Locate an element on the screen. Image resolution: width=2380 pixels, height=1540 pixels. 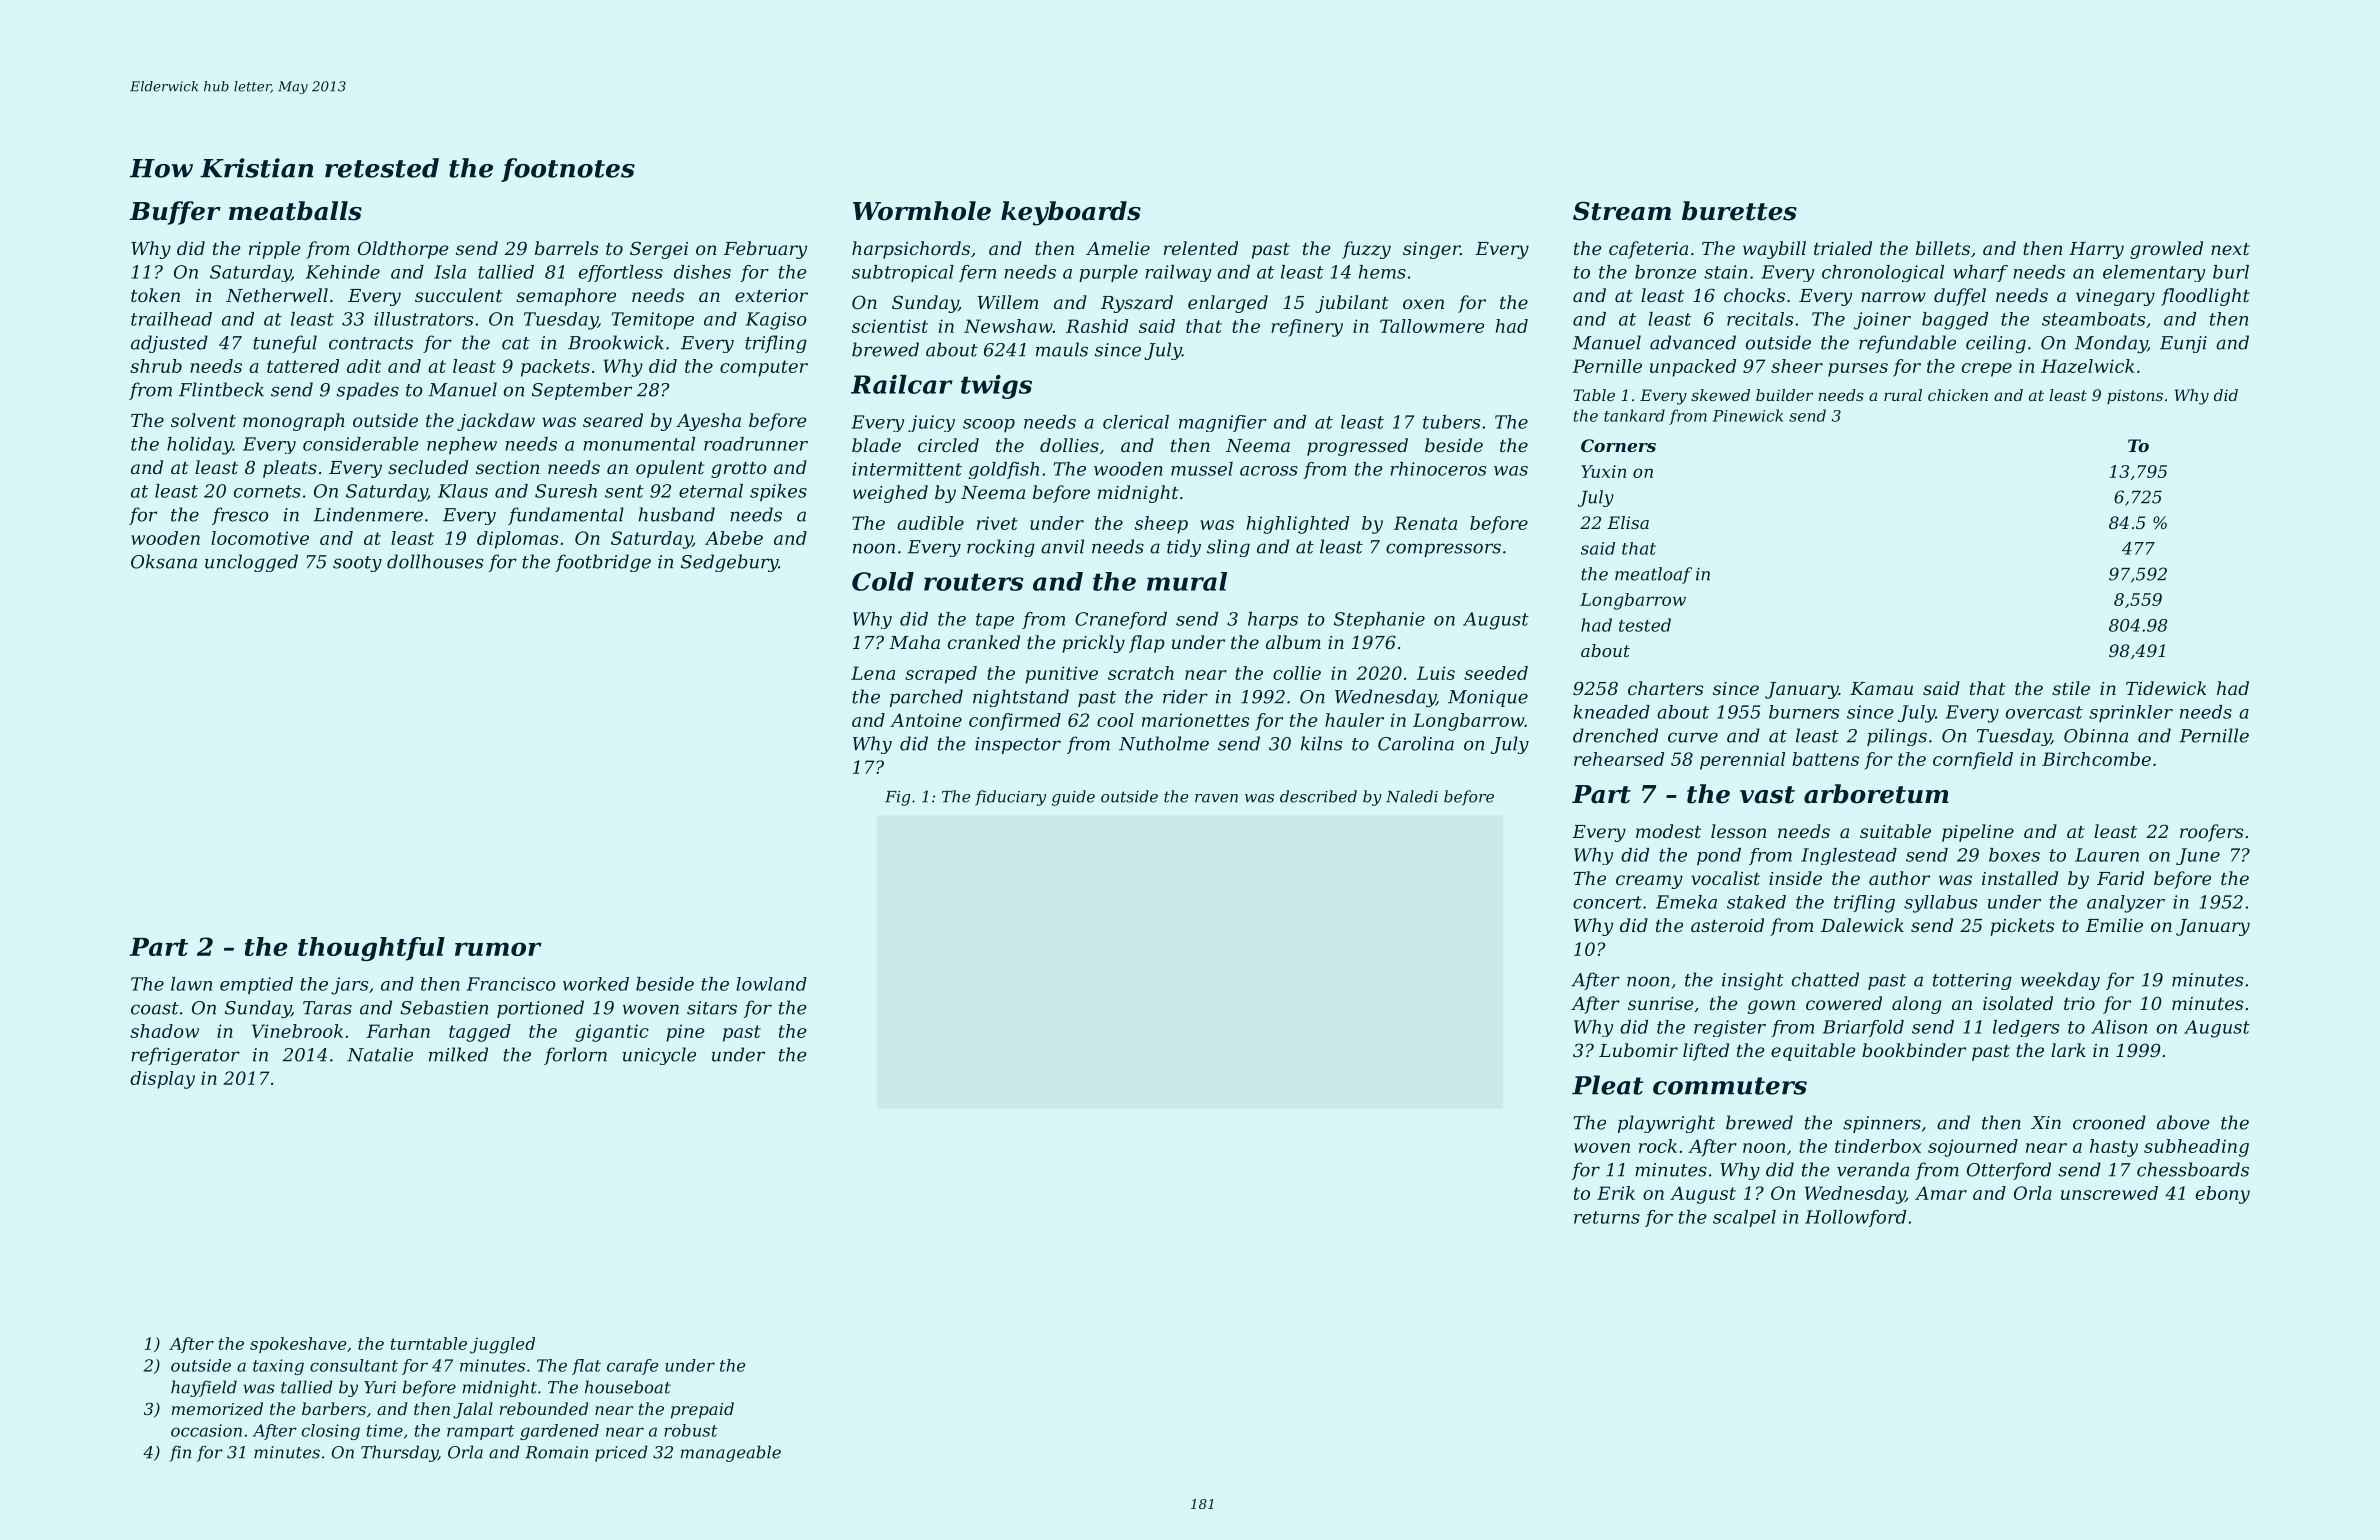
thoughtful is located at coordinates (371, 949).
